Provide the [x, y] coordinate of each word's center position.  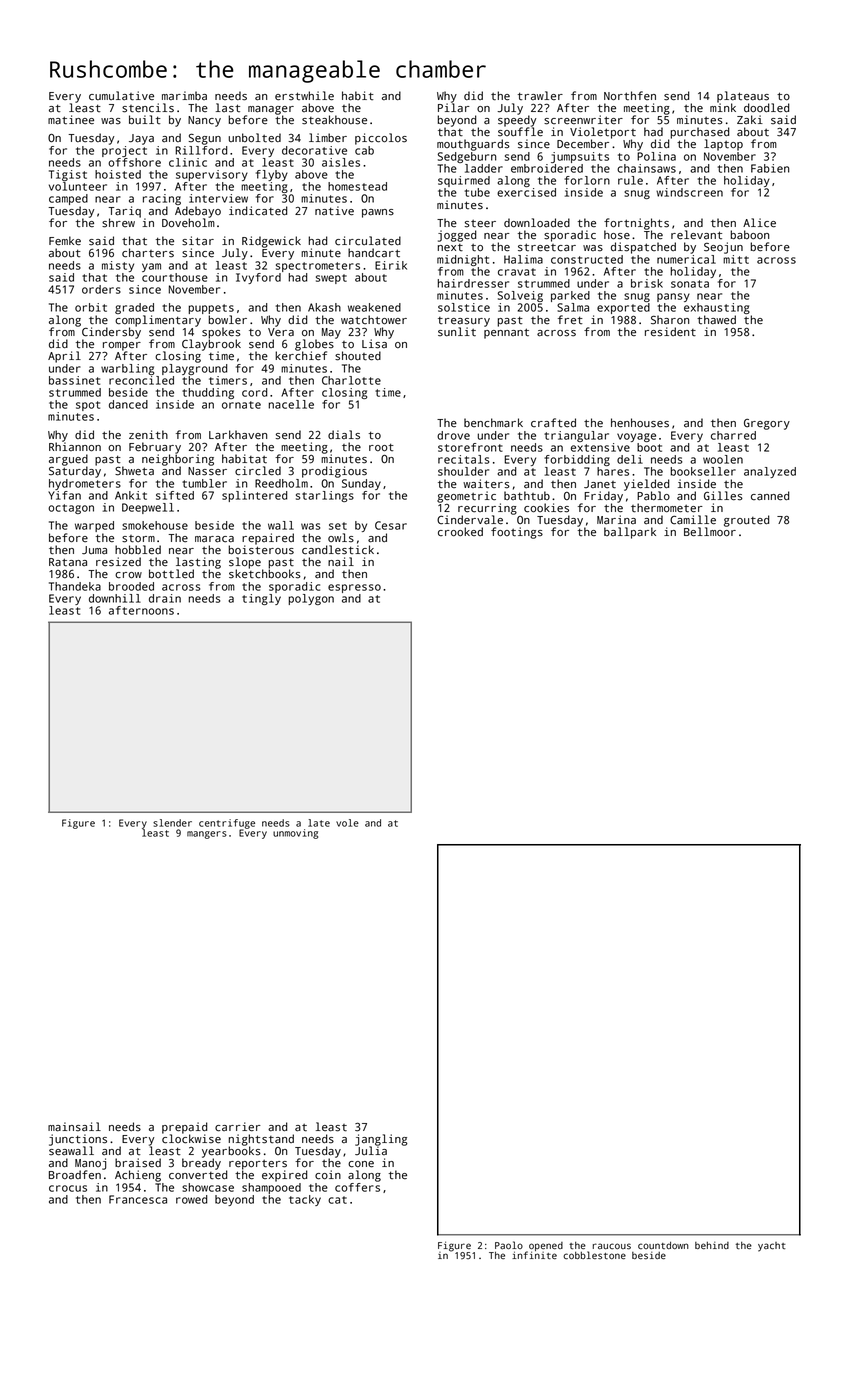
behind [712, 1245]
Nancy [204, 121]
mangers [207, 835]
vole [347, 823]
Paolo [509, 1245]
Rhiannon [75, 447]
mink [723, 107]
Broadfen [75, 1174]
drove [453, 435]
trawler [540, 95]
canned [770, 496]
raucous [612, 1246]
